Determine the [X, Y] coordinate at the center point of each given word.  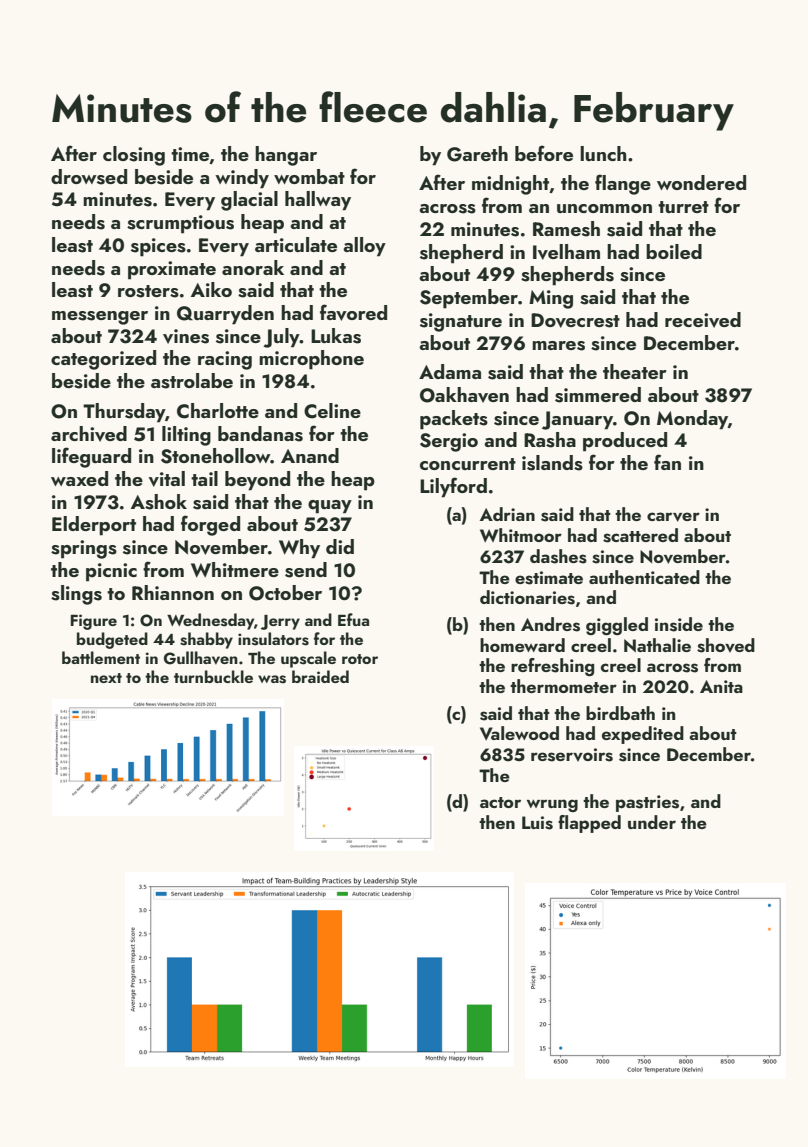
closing [134, 156]
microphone [311, 360]
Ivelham [566, 252]
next [106, 678]
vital [167, 479]
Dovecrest [575, 320]
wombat [309, 176]
